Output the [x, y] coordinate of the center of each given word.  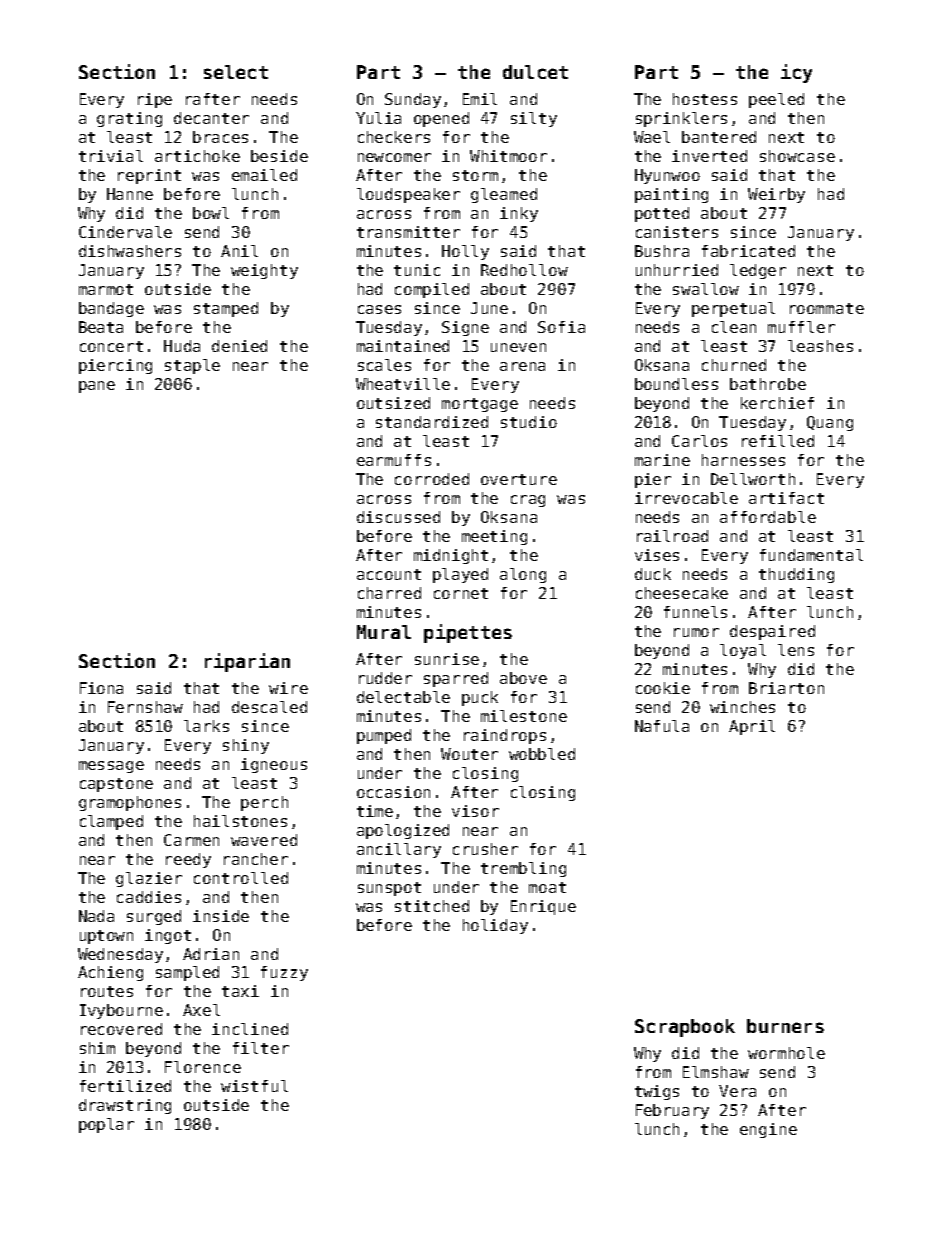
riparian [247, 662]
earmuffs [394, 460]
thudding [796, 575]
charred [389, 593]
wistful [254, 1086]
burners [785, 1026]
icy [796, 73]
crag [528, 501]
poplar [106, 1125]
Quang [830, 423]
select [236, 72]
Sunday [413, 100]
